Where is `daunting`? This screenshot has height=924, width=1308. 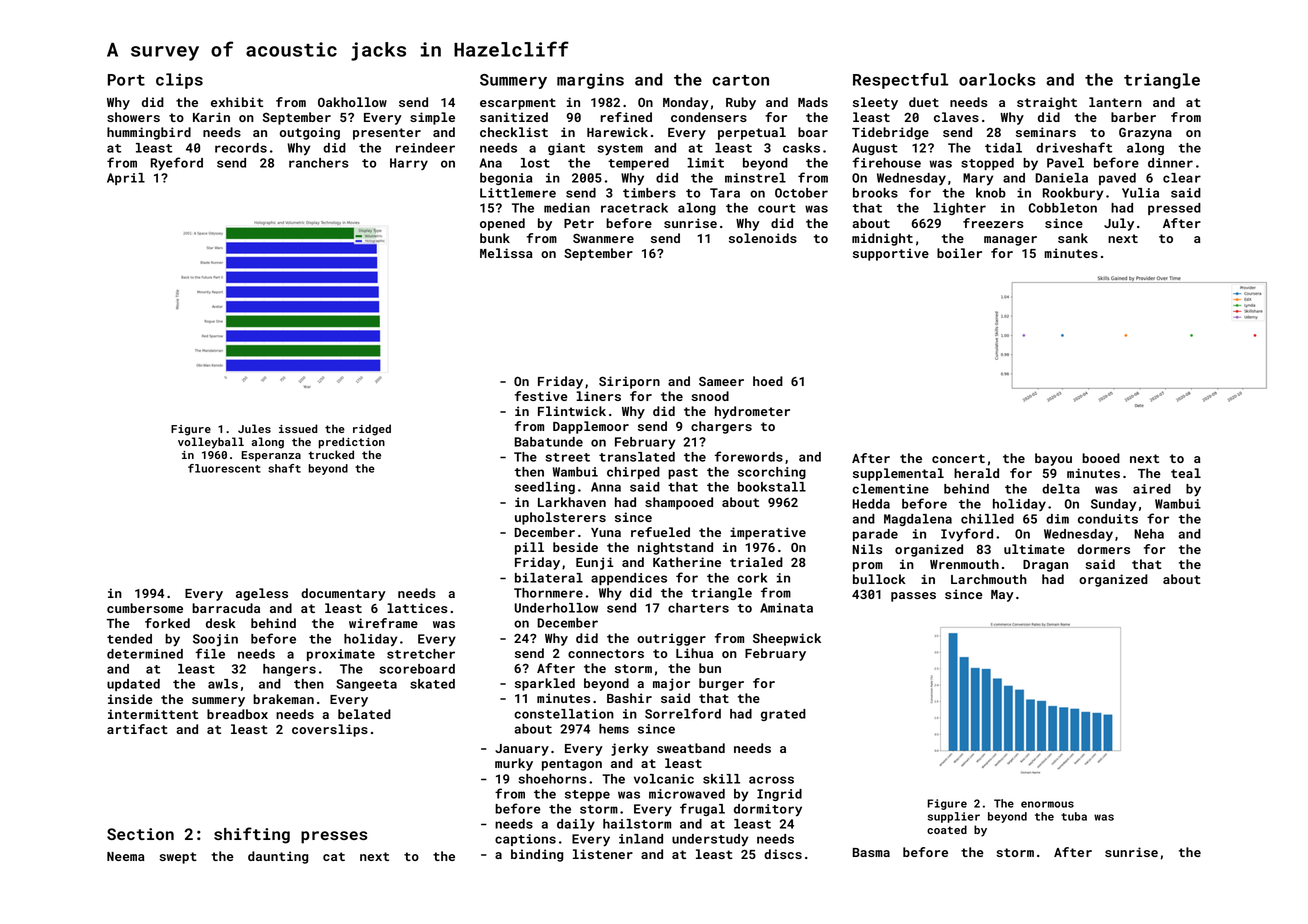
daunting is located at coordinates (278, 857).
